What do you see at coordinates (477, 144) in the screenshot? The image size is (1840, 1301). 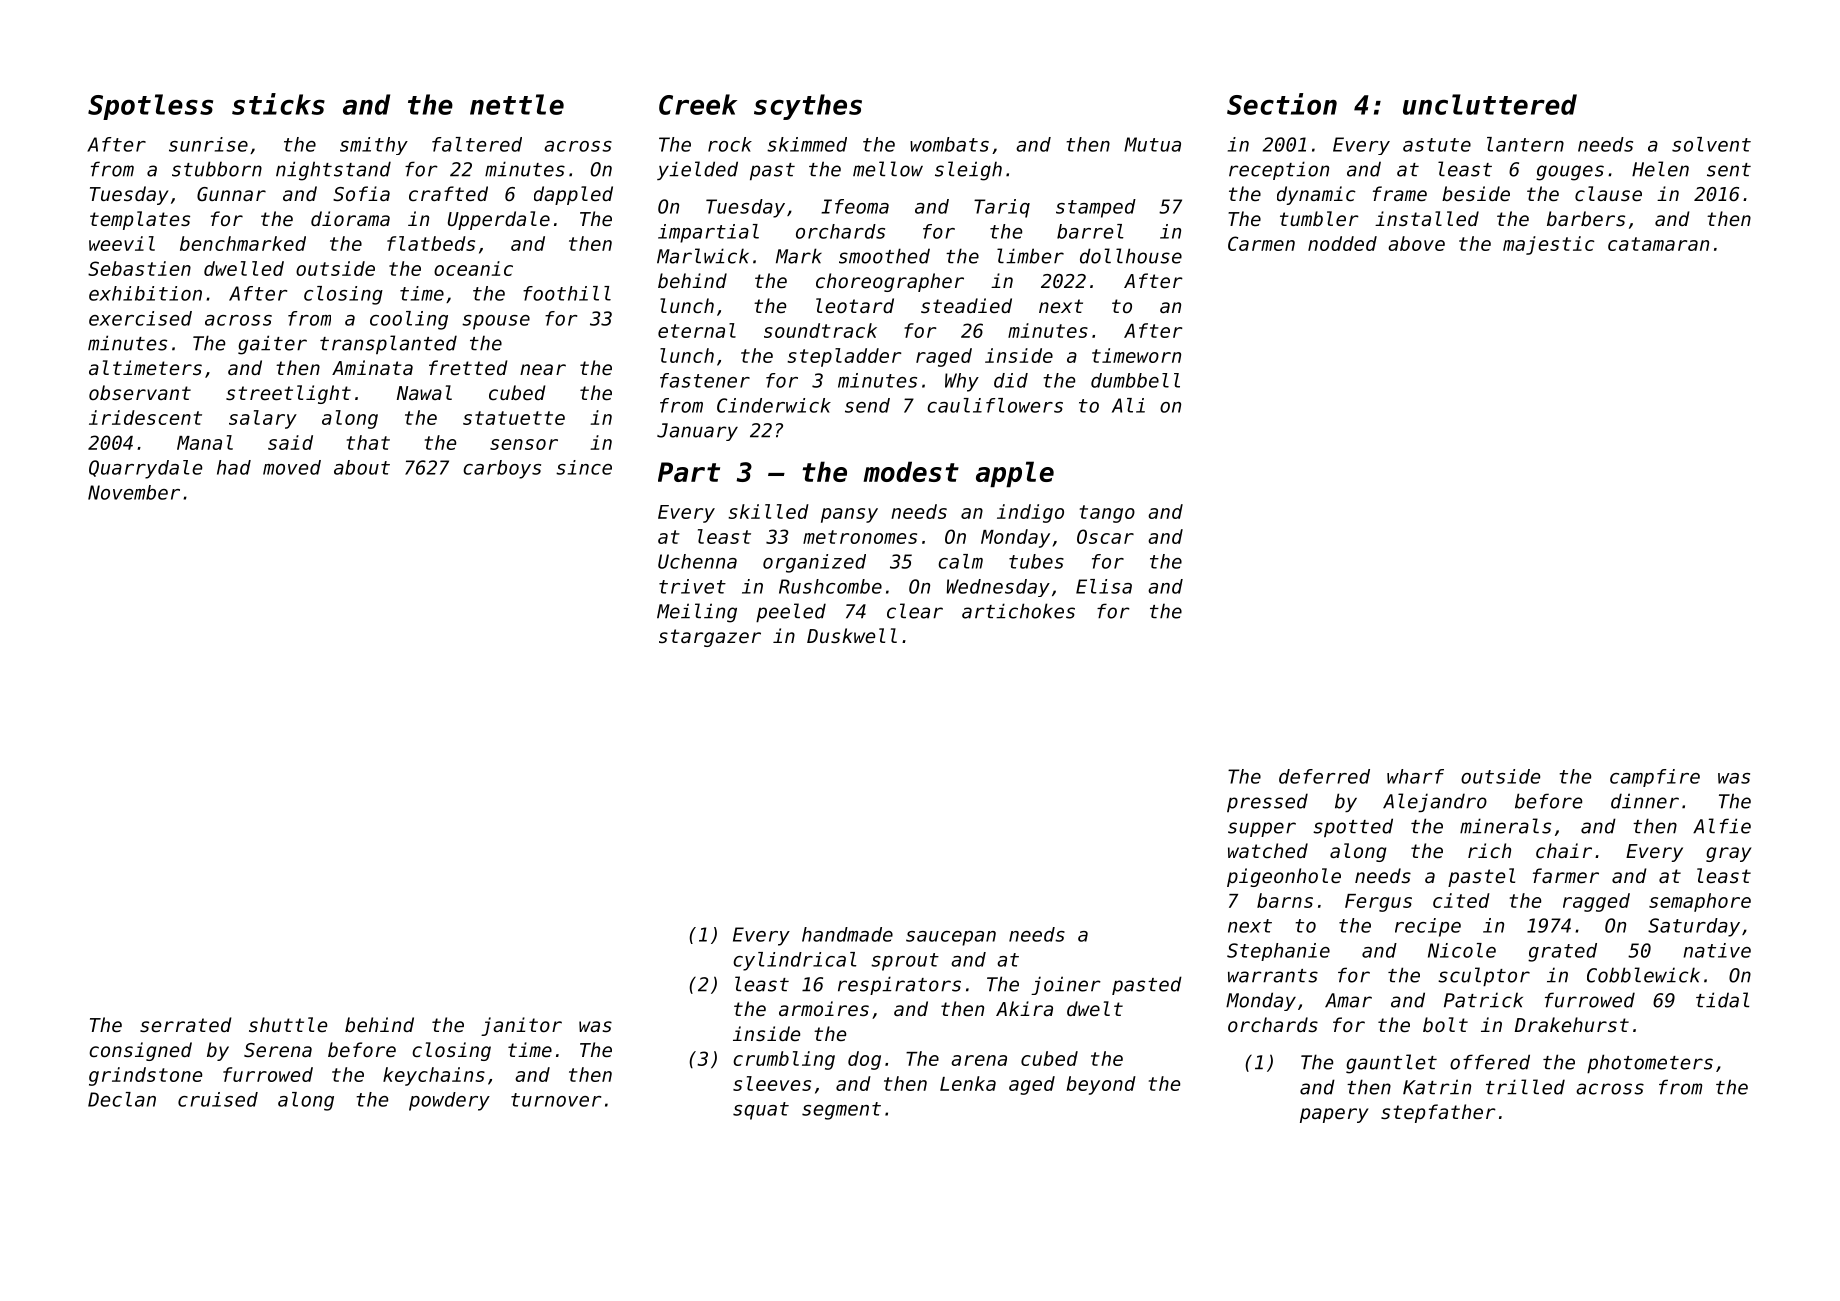 I see `faltered` at bounding box center [477, 144].
